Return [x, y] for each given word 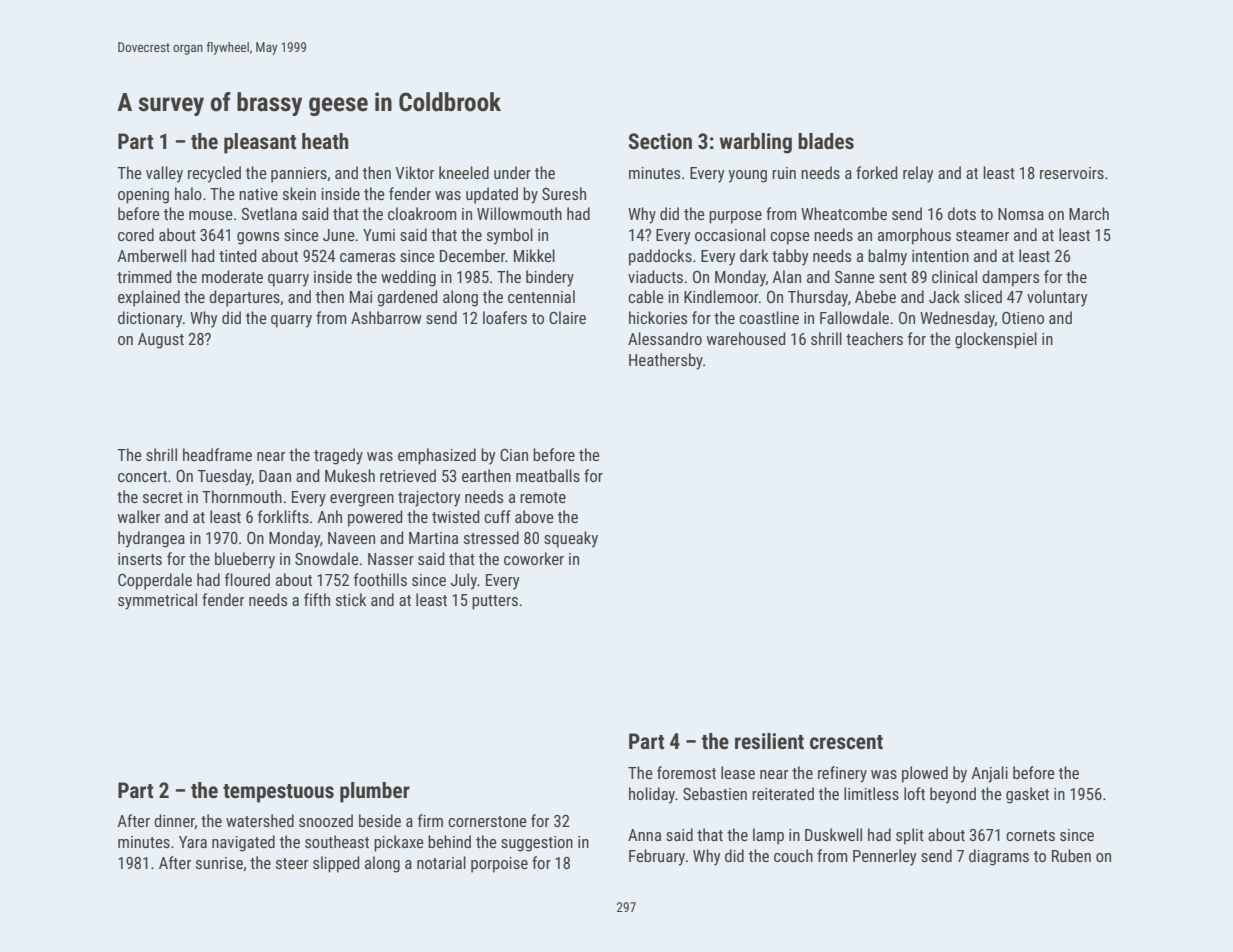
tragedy [338, 456]
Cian [514, 455]
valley [164, 174]
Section [660, 141]
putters [495, 602]
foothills [380, 579]
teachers [874, 338]
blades [826, 141]
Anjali [989, 774]
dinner [174, 821]
